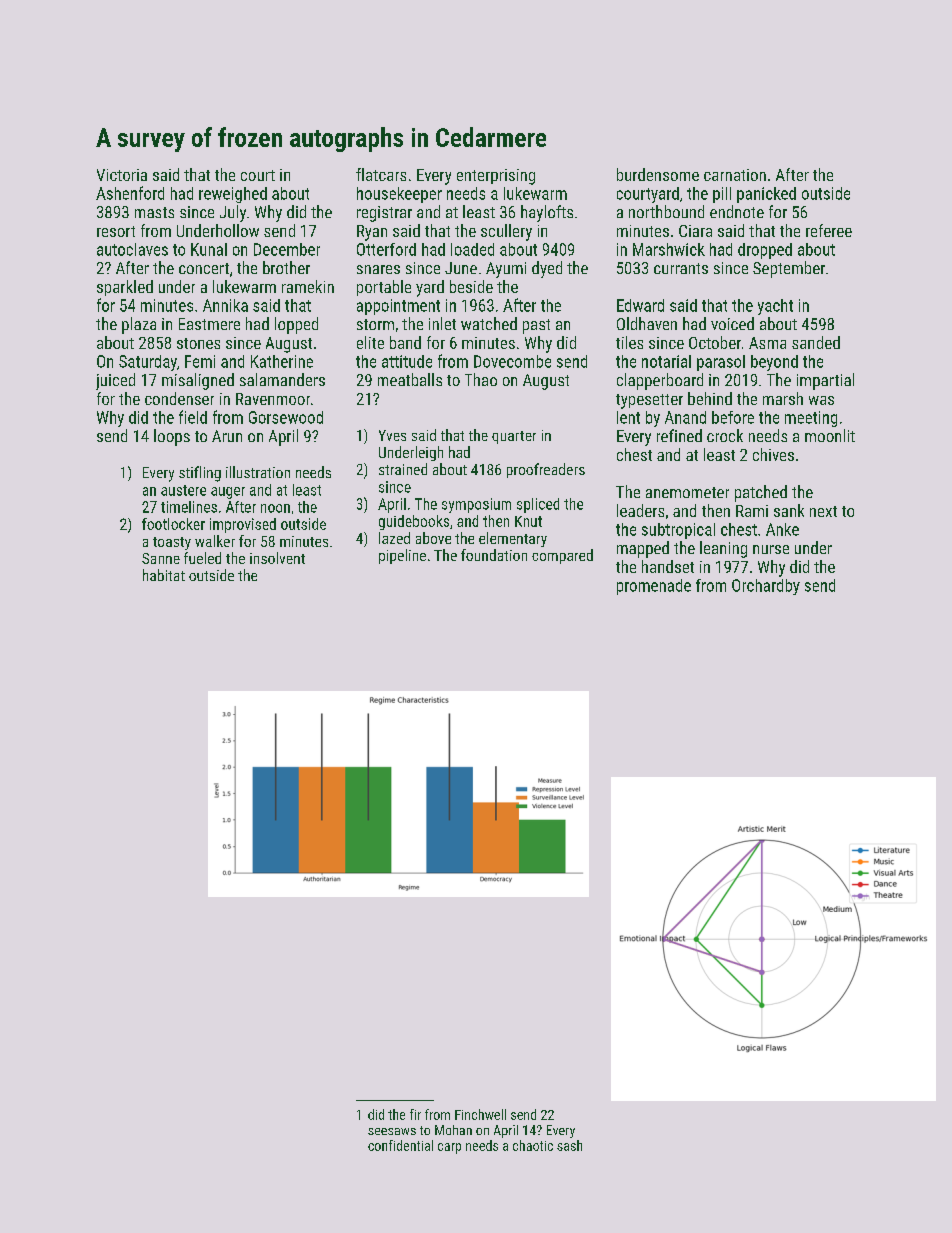 This screenshot has width=952, height=1233. Describe the element at coordinates (164, 575) in the screenshot. I see `habitat` at that location.
